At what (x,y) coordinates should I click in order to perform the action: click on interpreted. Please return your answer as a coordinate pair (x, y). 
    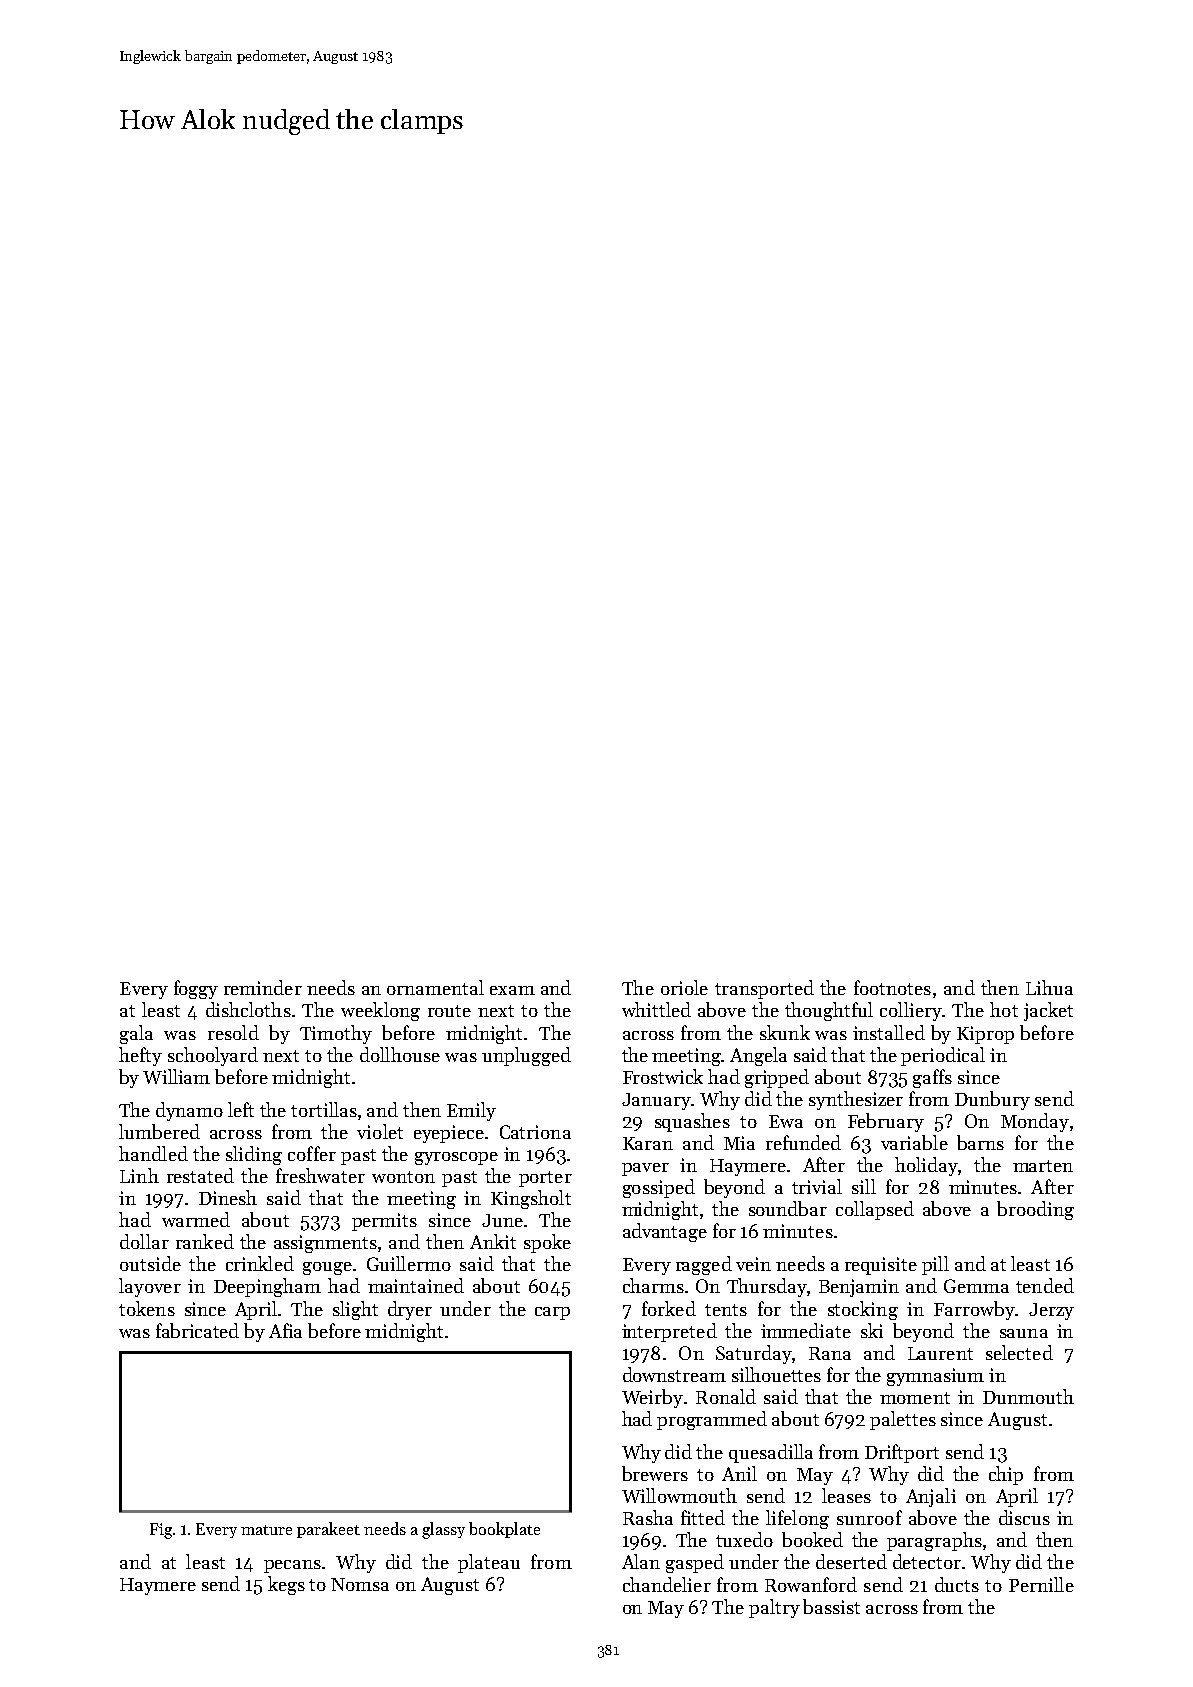
    Looking at the image, I should click on (669, 1332).
